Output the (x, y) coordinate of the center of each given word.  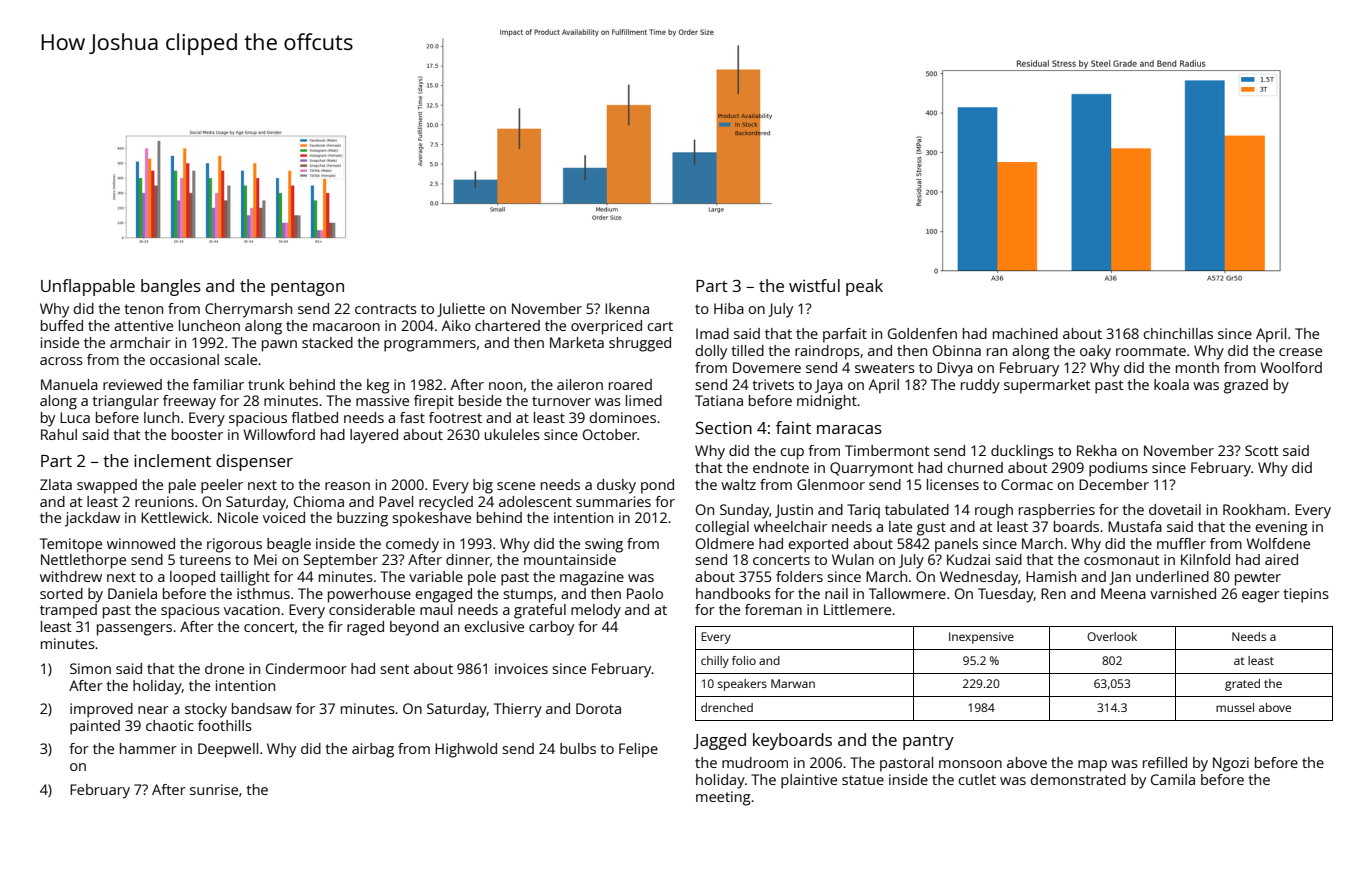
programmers (430, 346)
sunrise (214, 789)
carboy (551, 628)
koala (1171, 384)
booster (197, 434)
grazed (1246, 386)
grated (1242, 685)
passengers (134, 630)
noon (505, 386)
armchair (140, 342)
